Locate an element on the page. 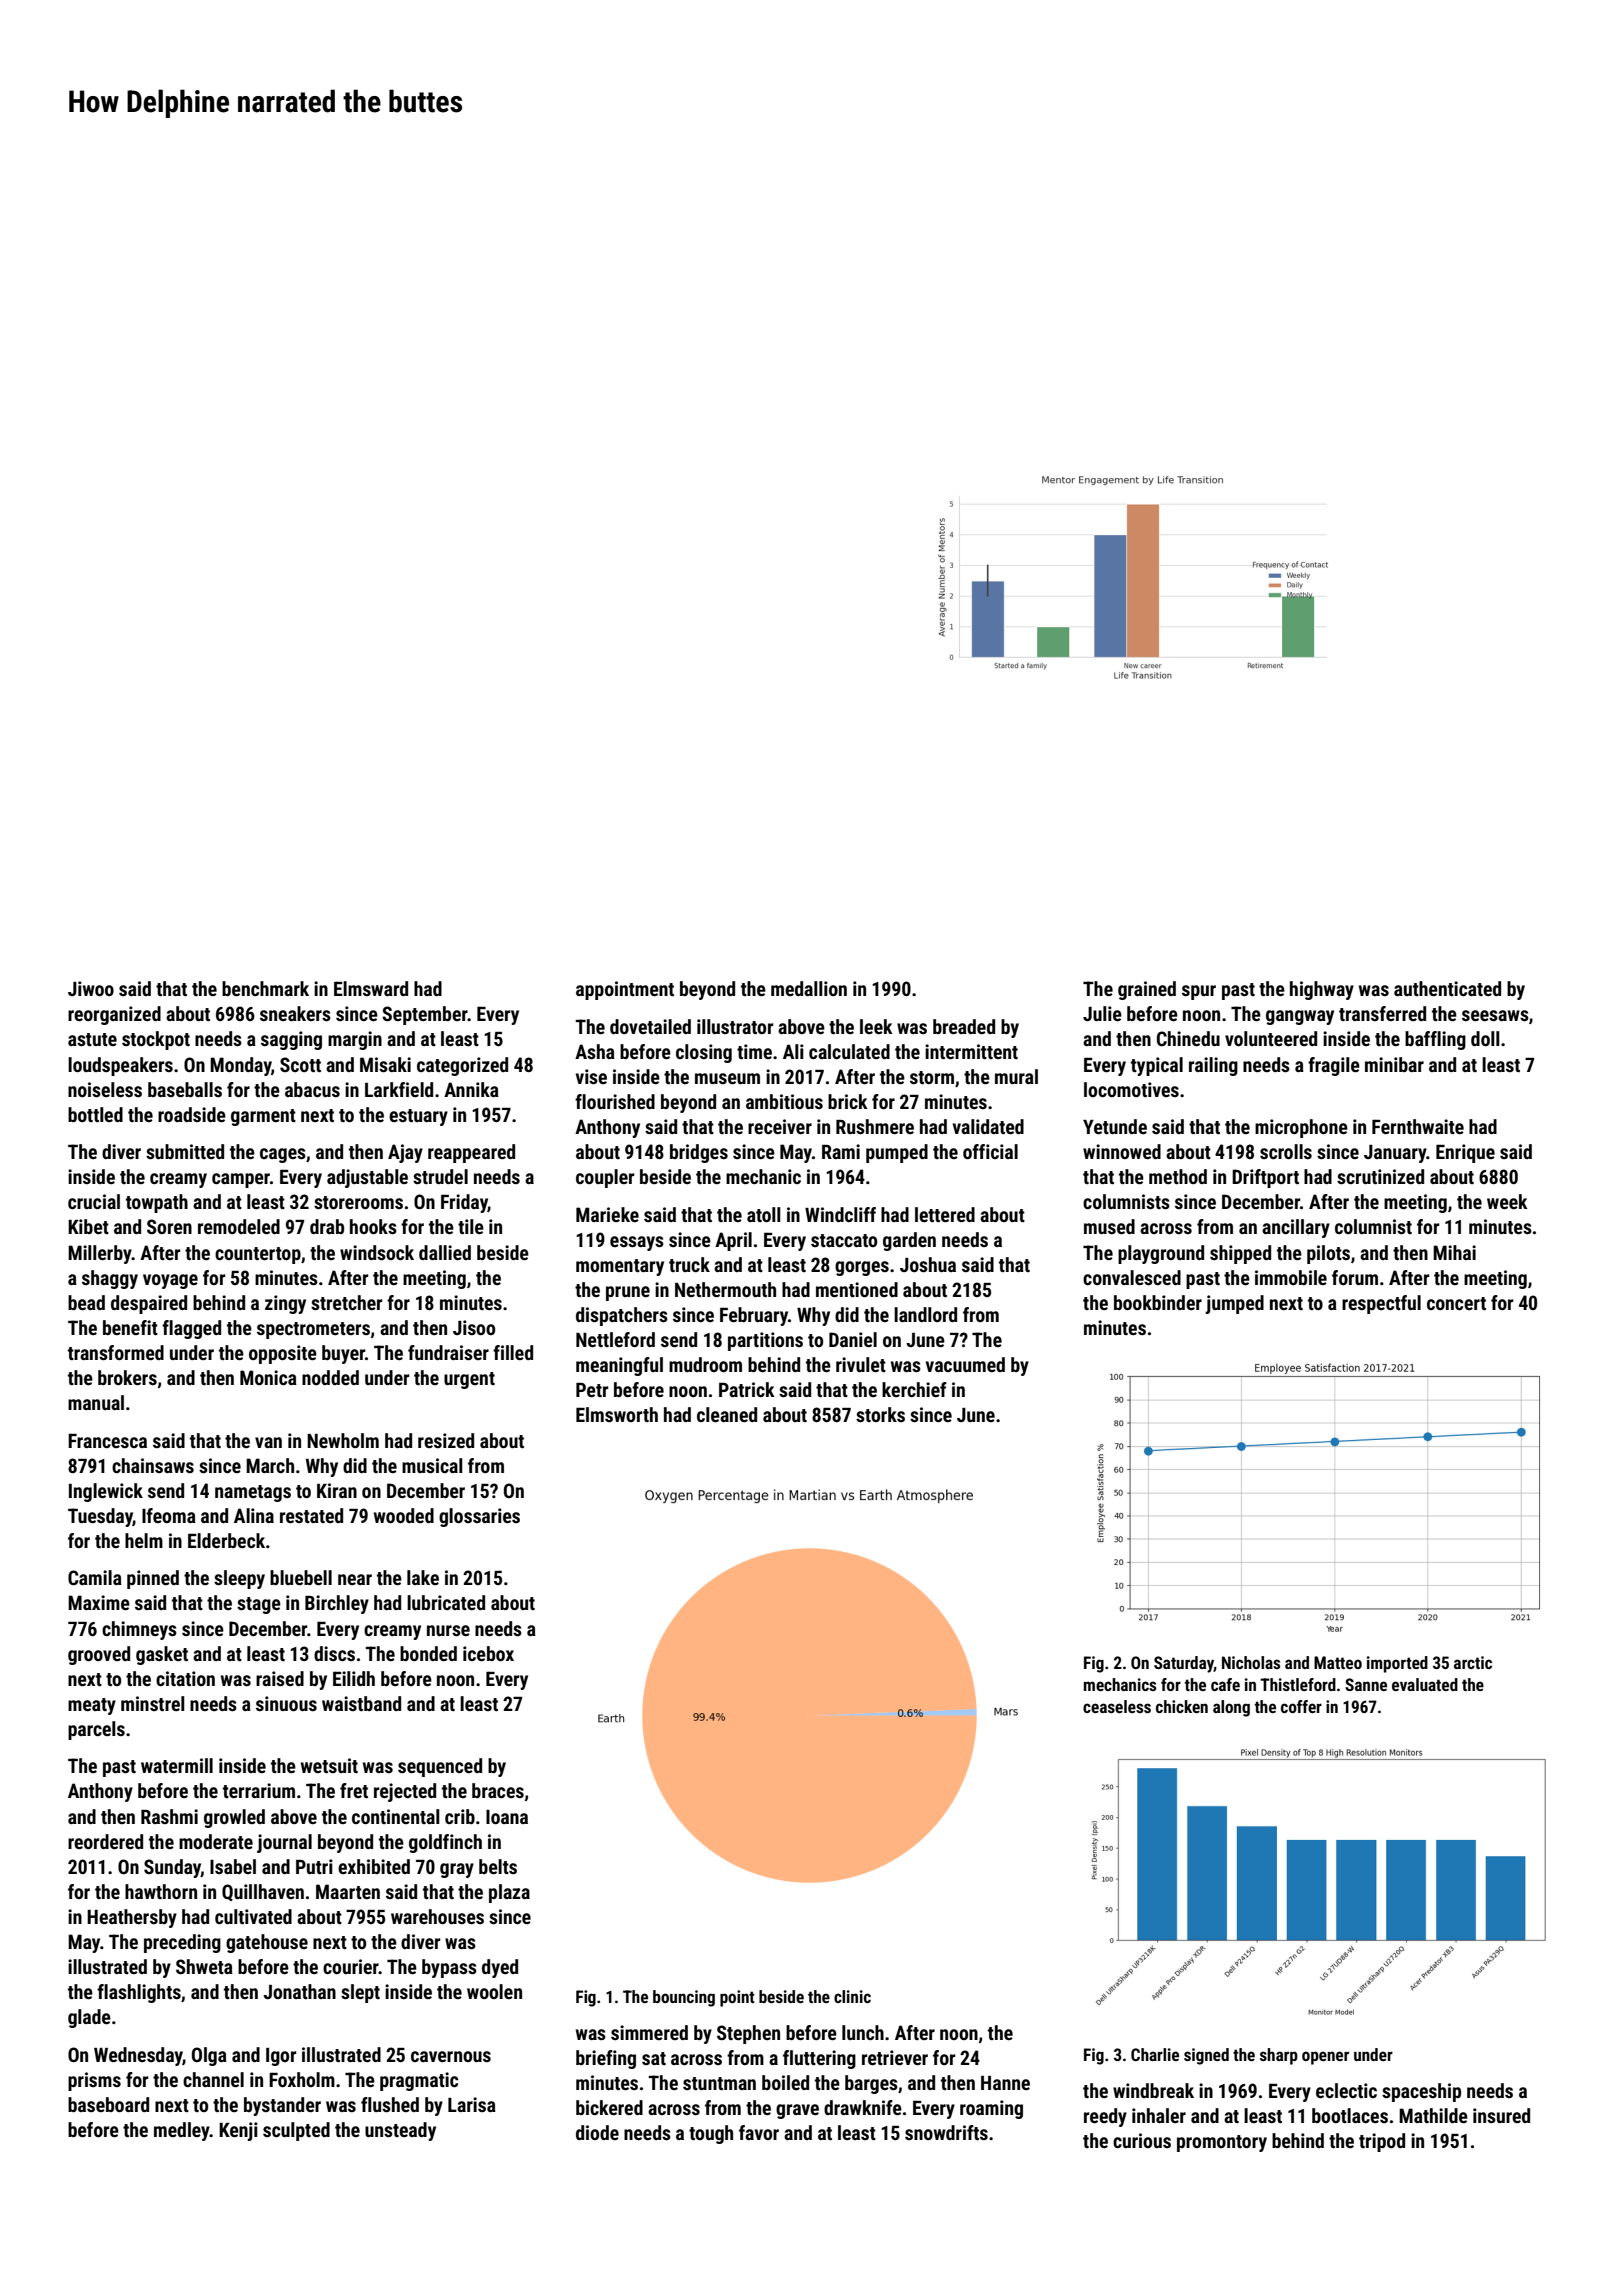  grained is located at coordinates (1147, 990).
